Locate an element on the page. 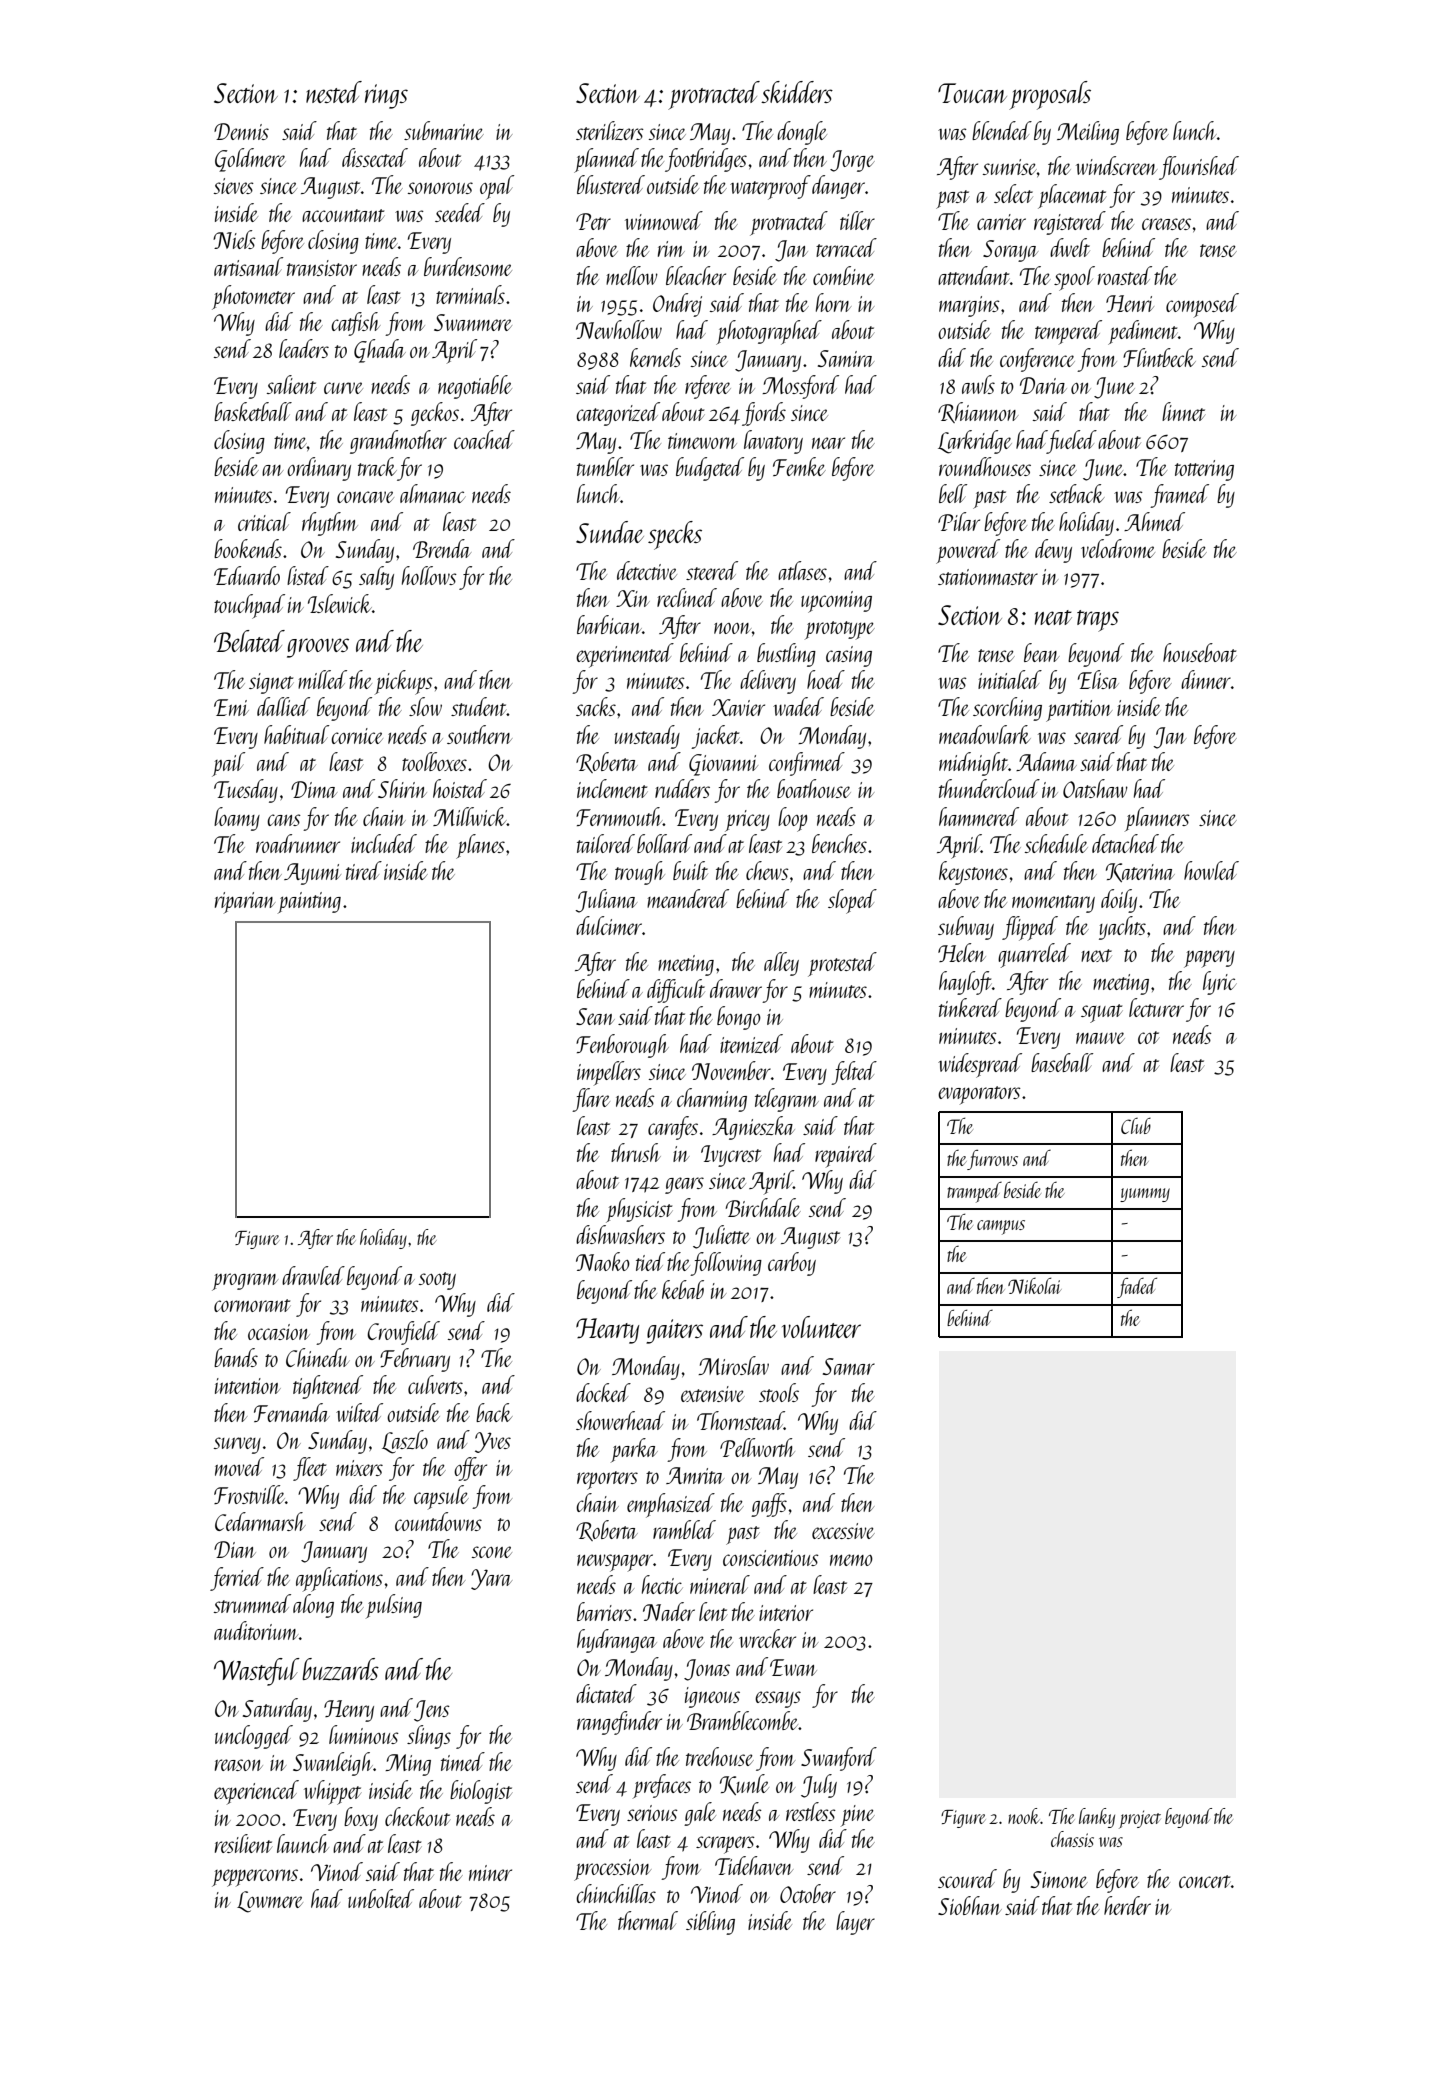  Dennis is located at coordinates (241, 131).
